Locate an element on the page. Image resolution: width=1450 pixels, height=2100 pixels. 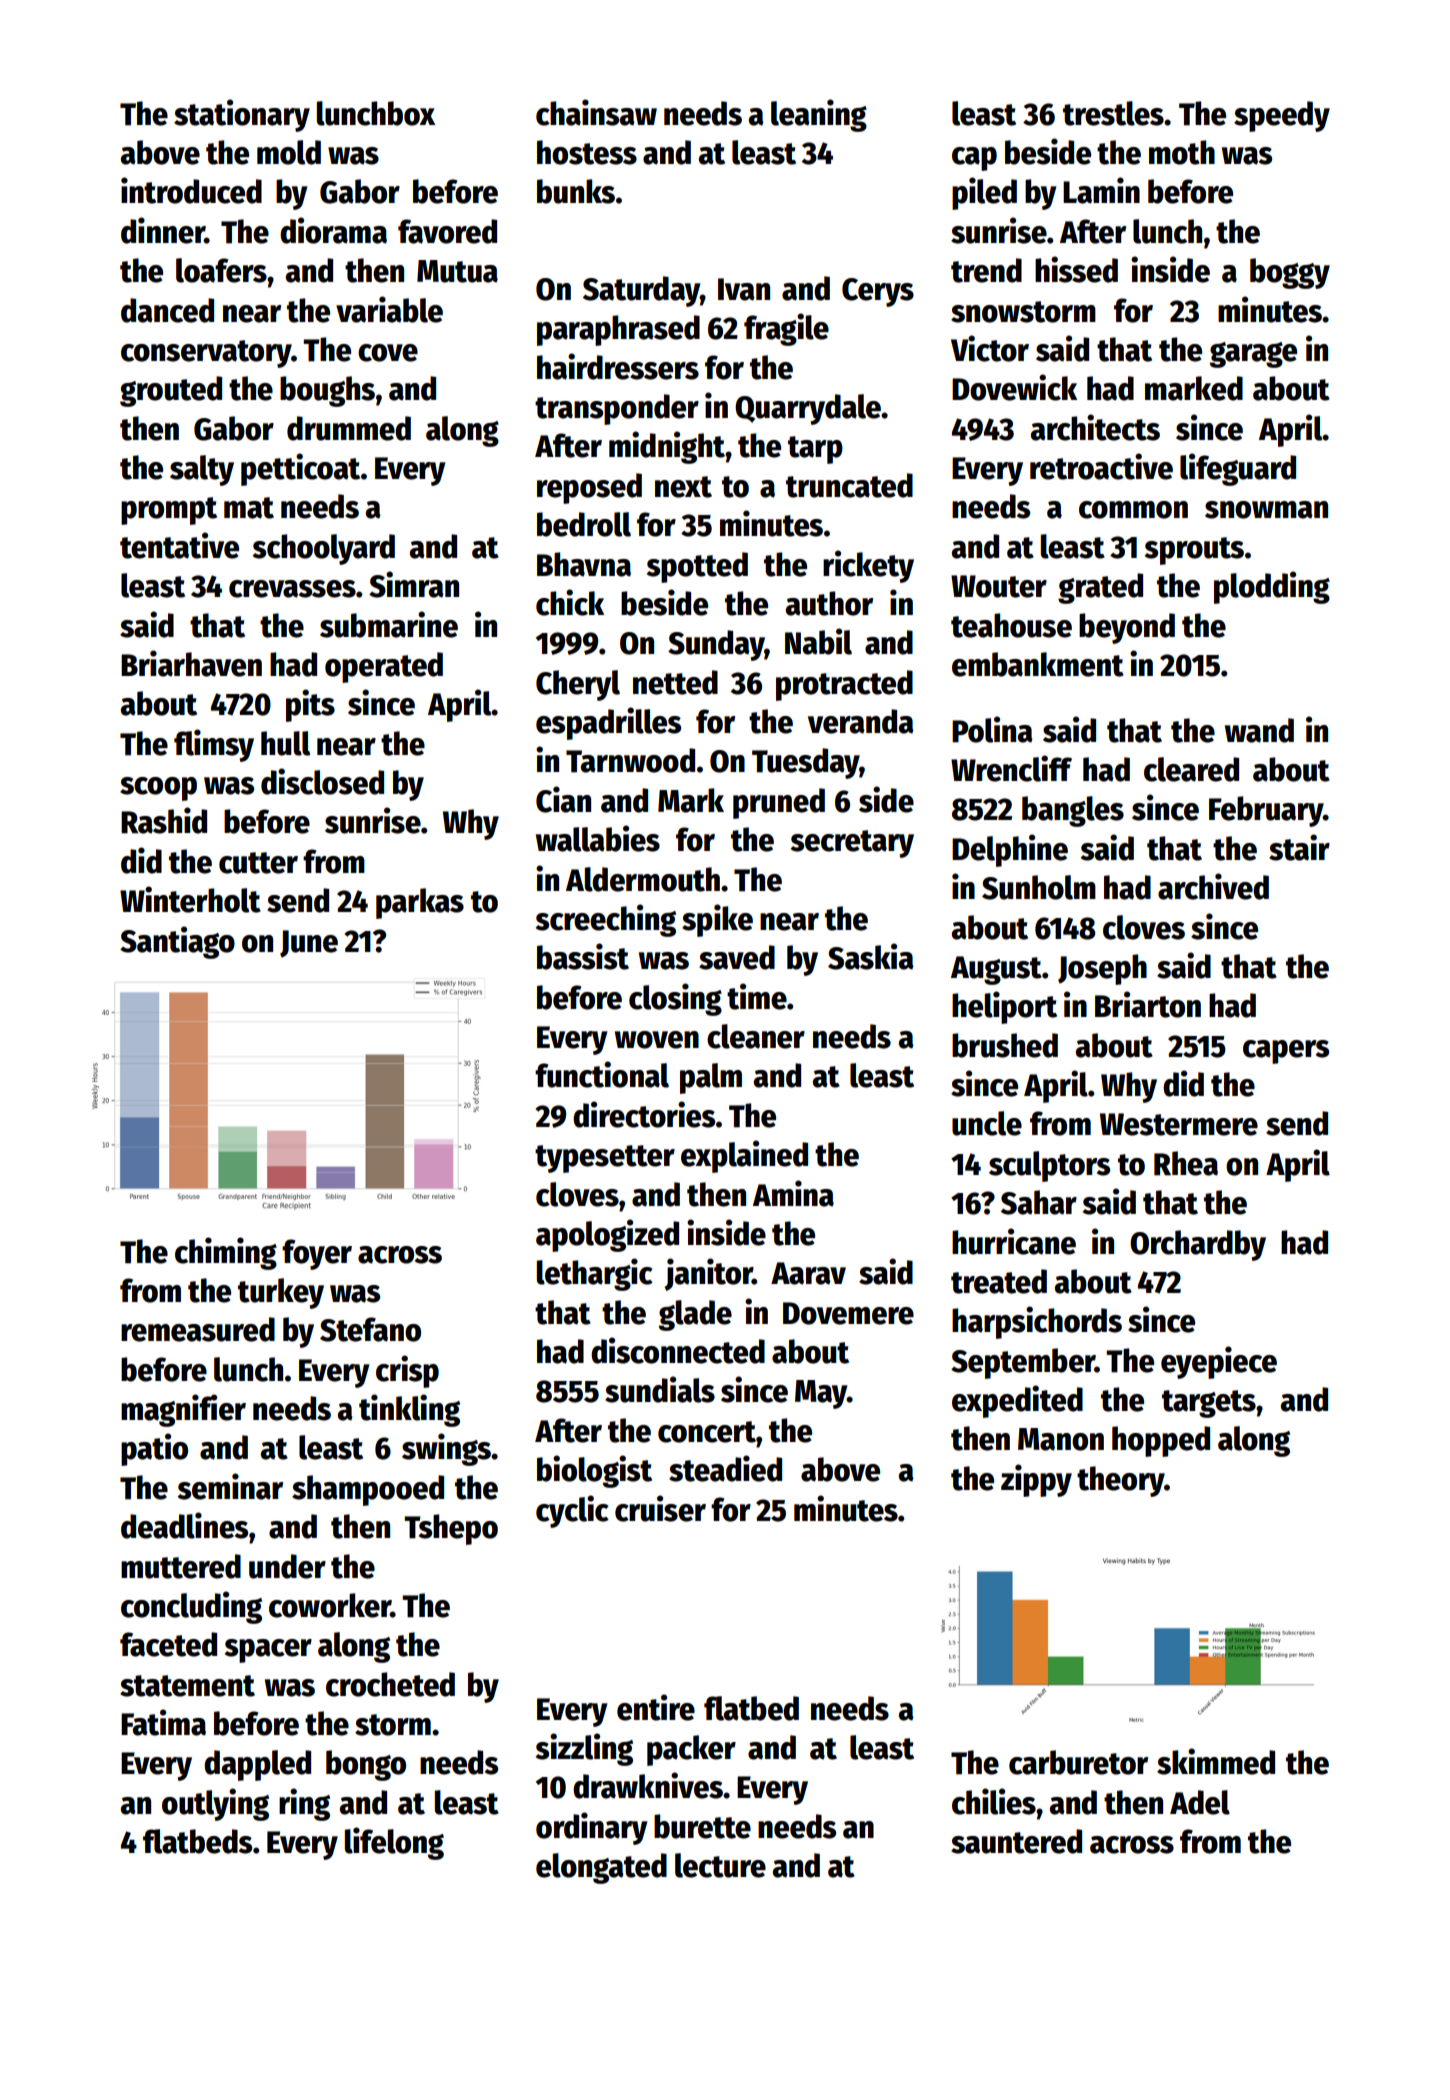
Winterholt is located at coordinates (190, 899).
